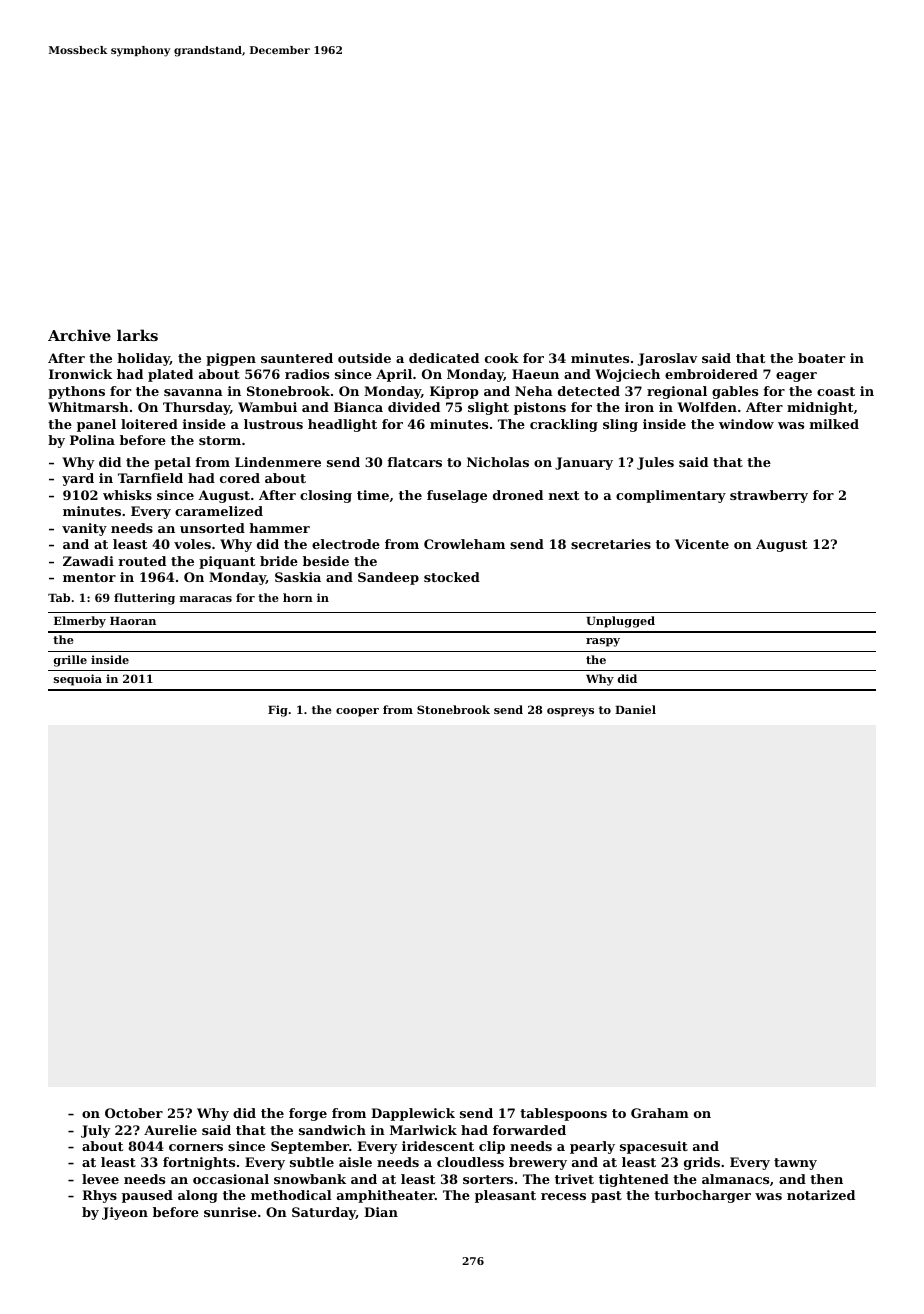 Image resolution: width=924 pixels, height=1314 pixels. What do you see at coordinates (79, 335) in the image?
I see `Archive` at bounding box center [79, 335].
